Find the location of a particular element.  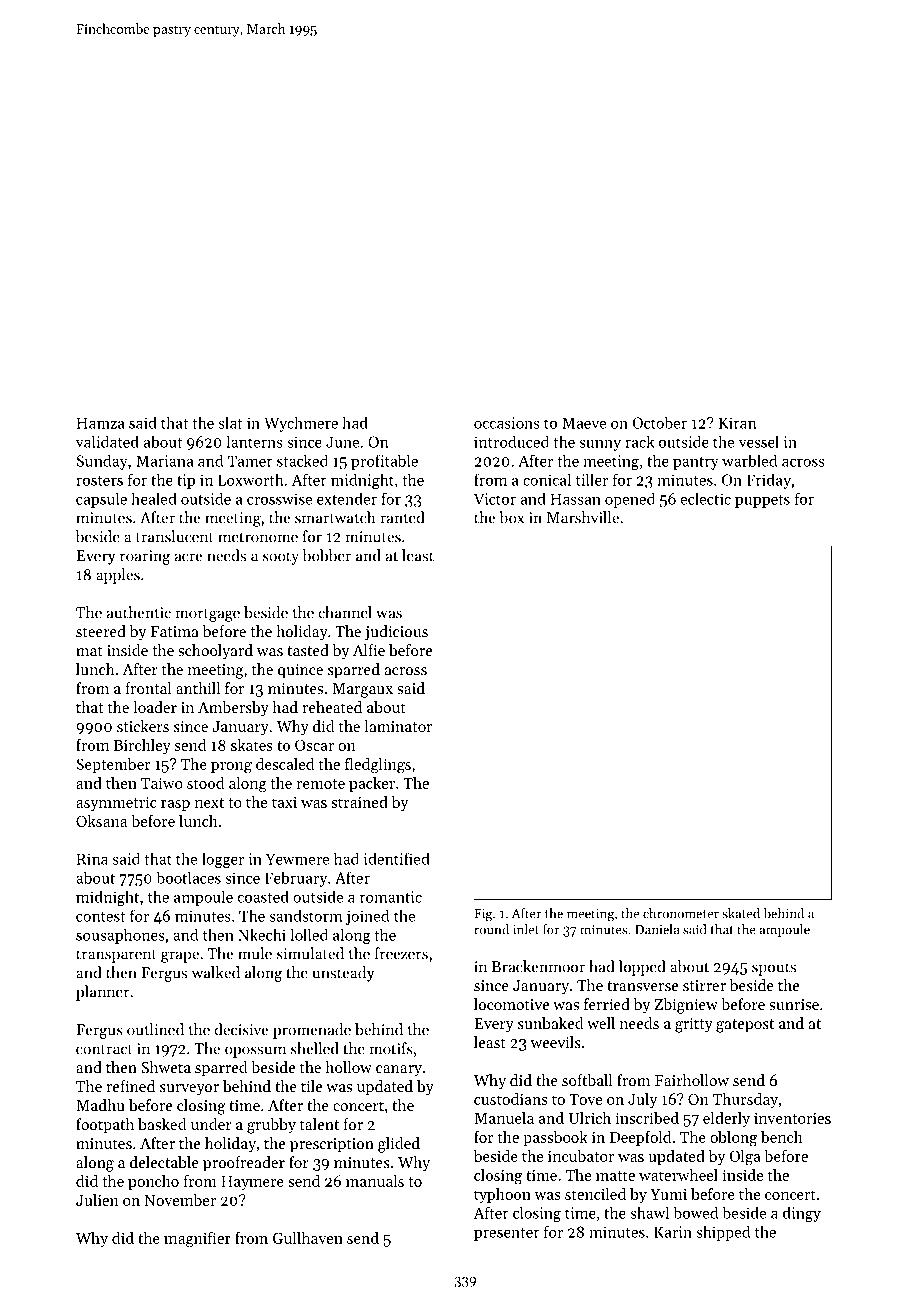

contract is located at coordinates (104, 1050).
